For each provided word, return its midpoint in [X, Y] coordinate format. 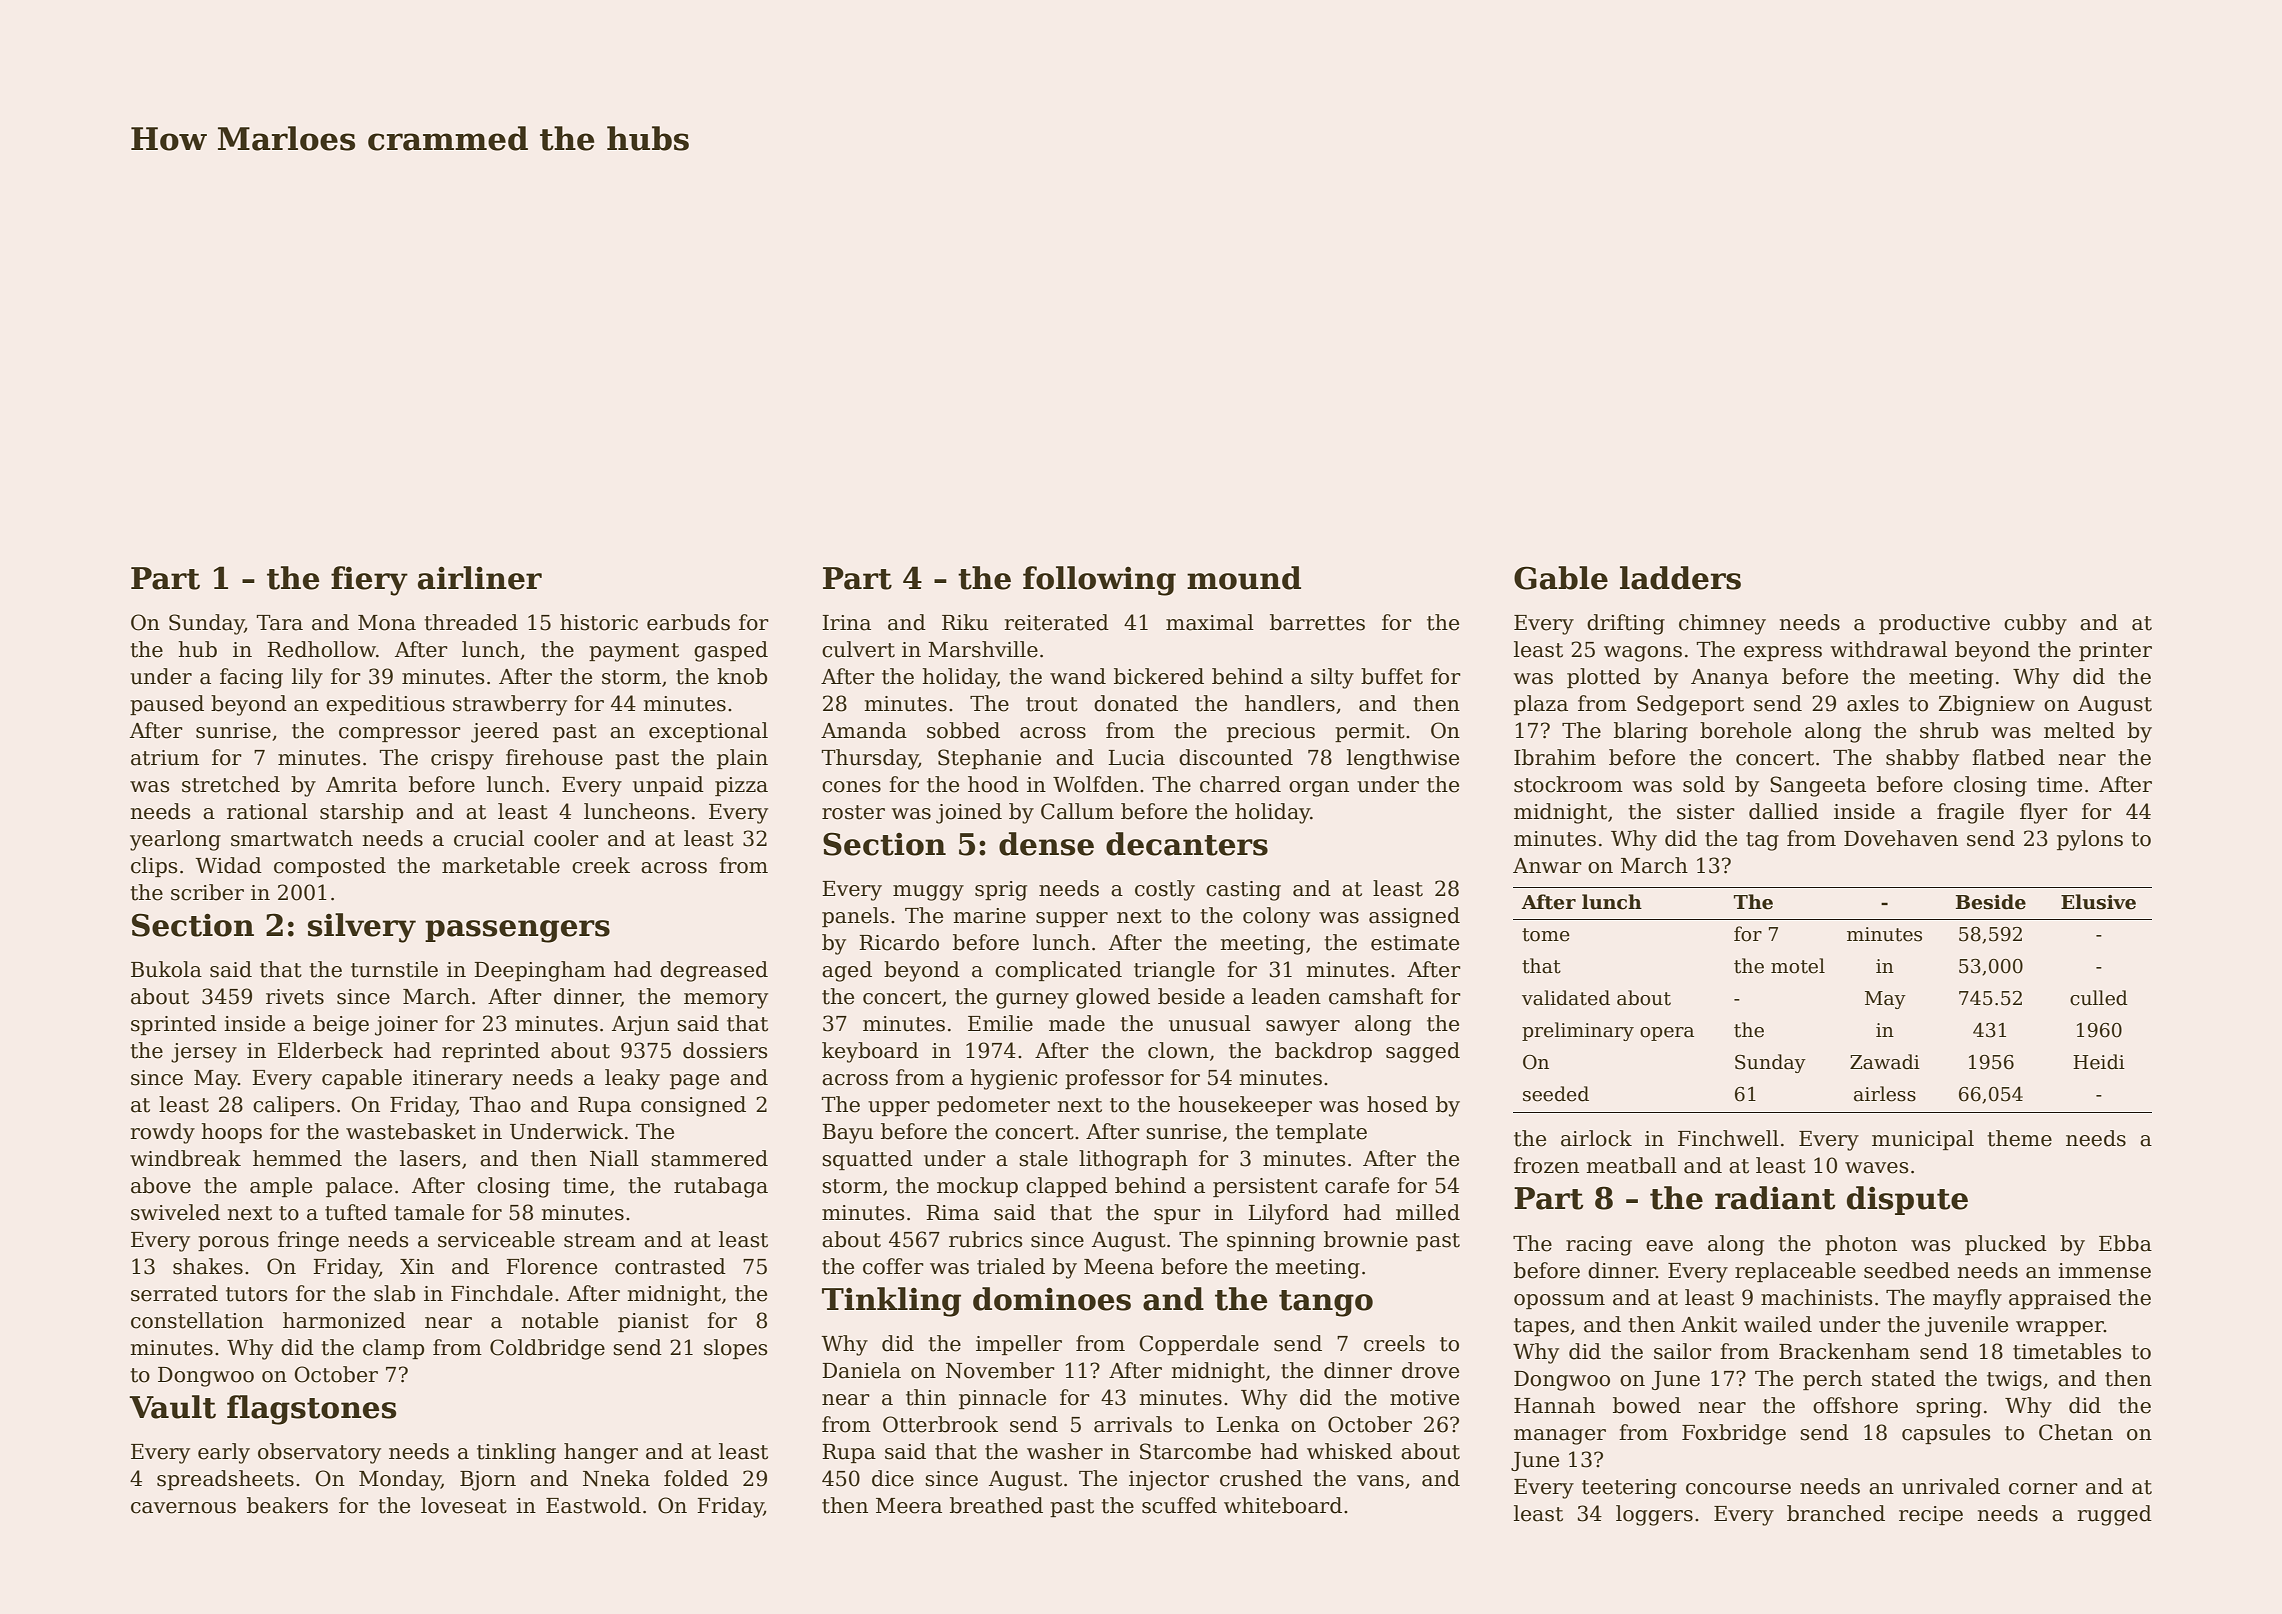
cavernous [183, 1508]
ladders [1680, 578]
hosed [1397, 1104]
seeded [1556, 1094]
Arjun [640, 1026]
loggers [1654, 1515]
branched [1836, 1513]
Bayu [848, 1134]
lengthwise [1403, 759]
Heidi [2099, 1062]
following [1099, 581]
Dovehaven [1901, 838]
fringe [308, 1241]
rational [267, 811]
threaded [471, 622]
